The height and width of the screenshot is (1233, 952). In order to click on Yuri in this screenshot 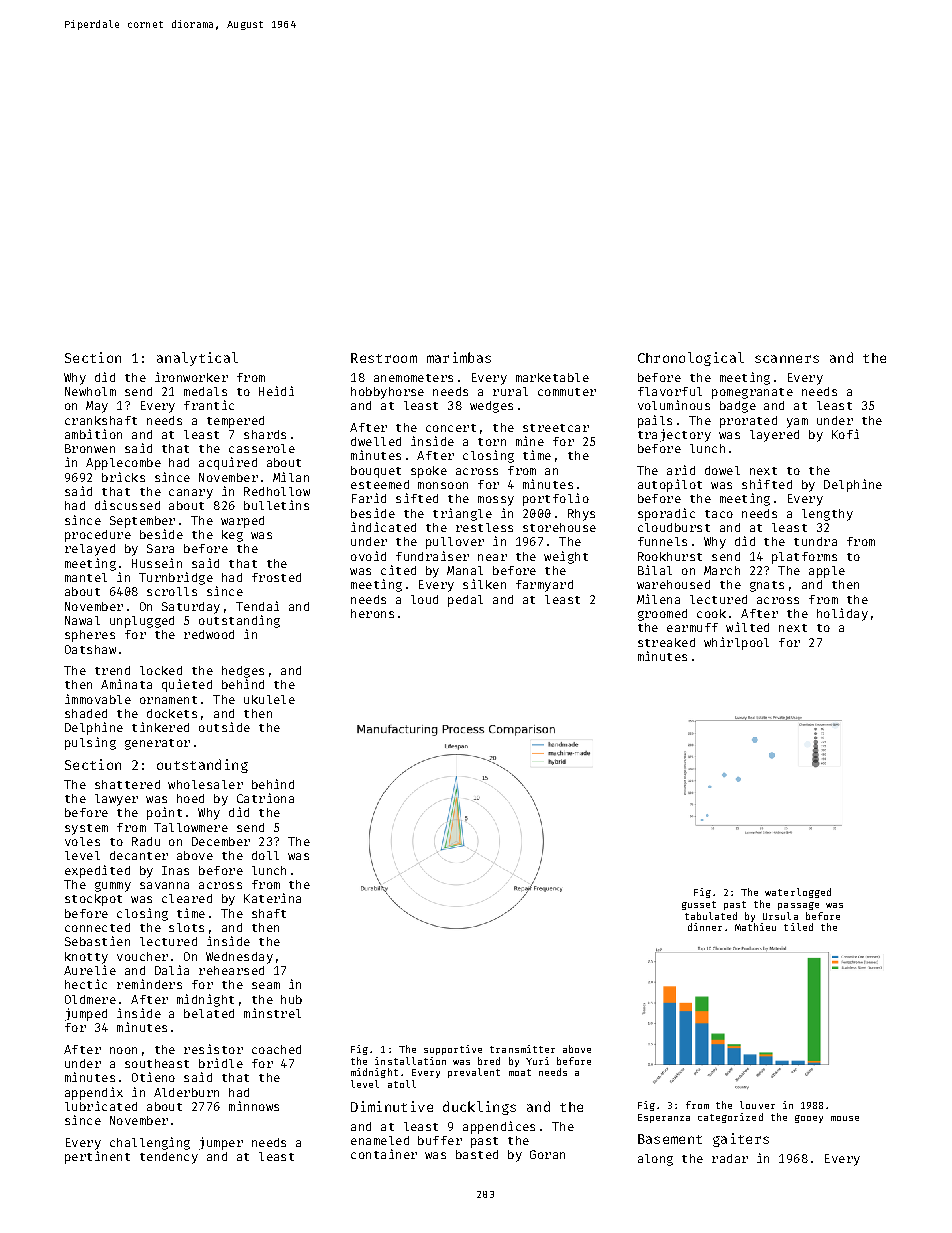, I will do `click(537, 1061)`.
